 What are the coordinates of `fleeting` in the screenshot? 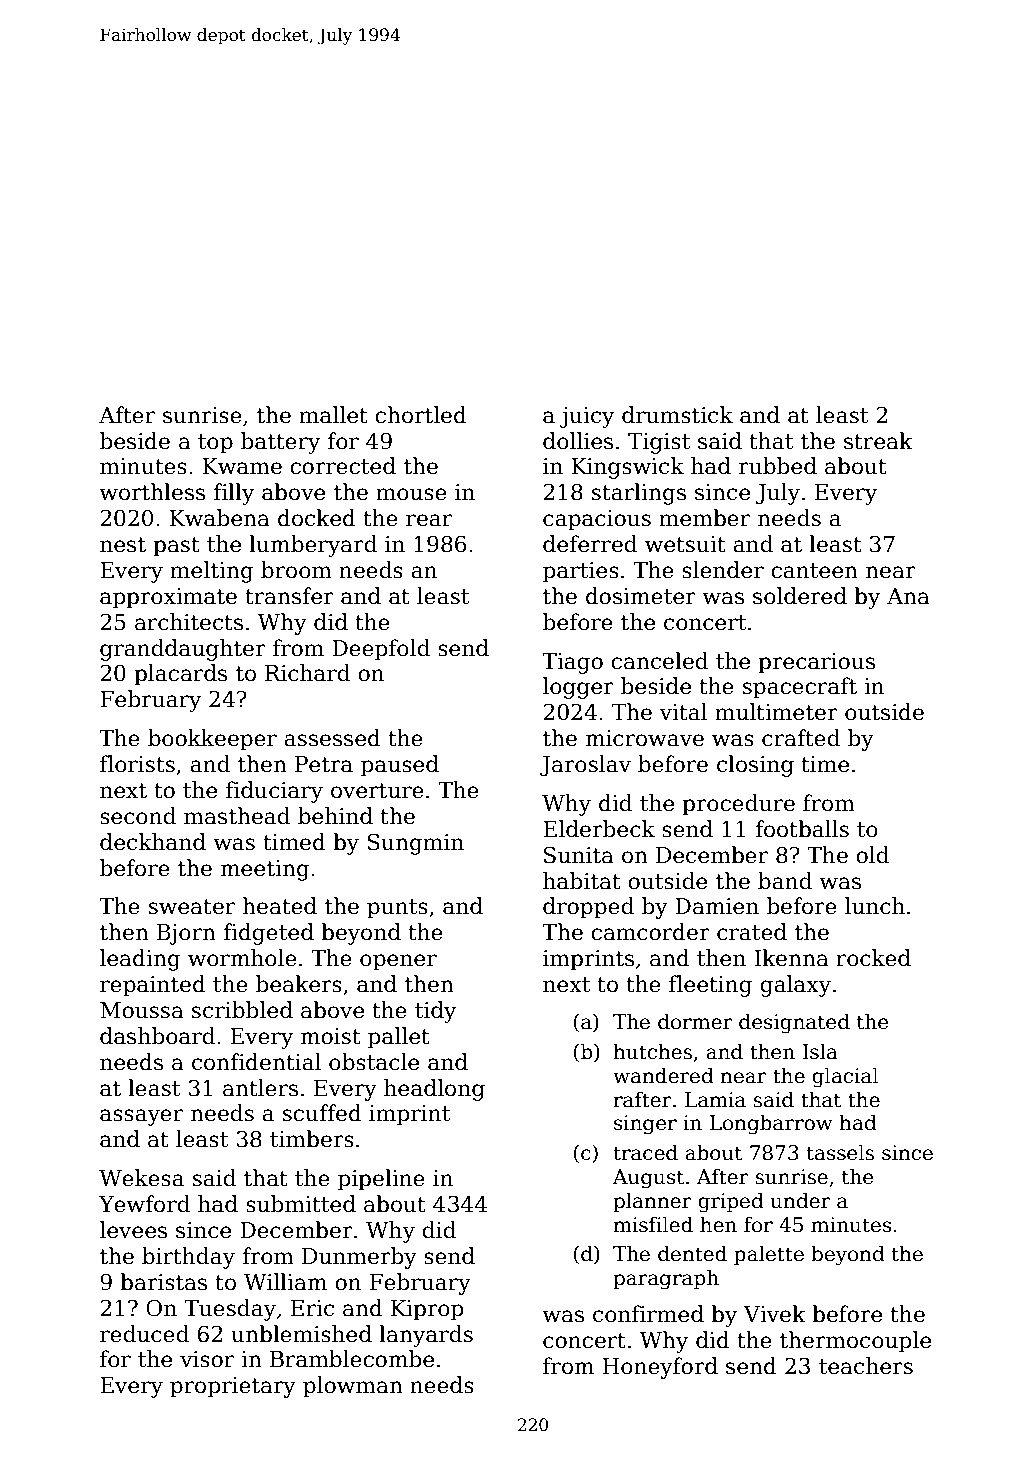 It's located at (710, 986).
